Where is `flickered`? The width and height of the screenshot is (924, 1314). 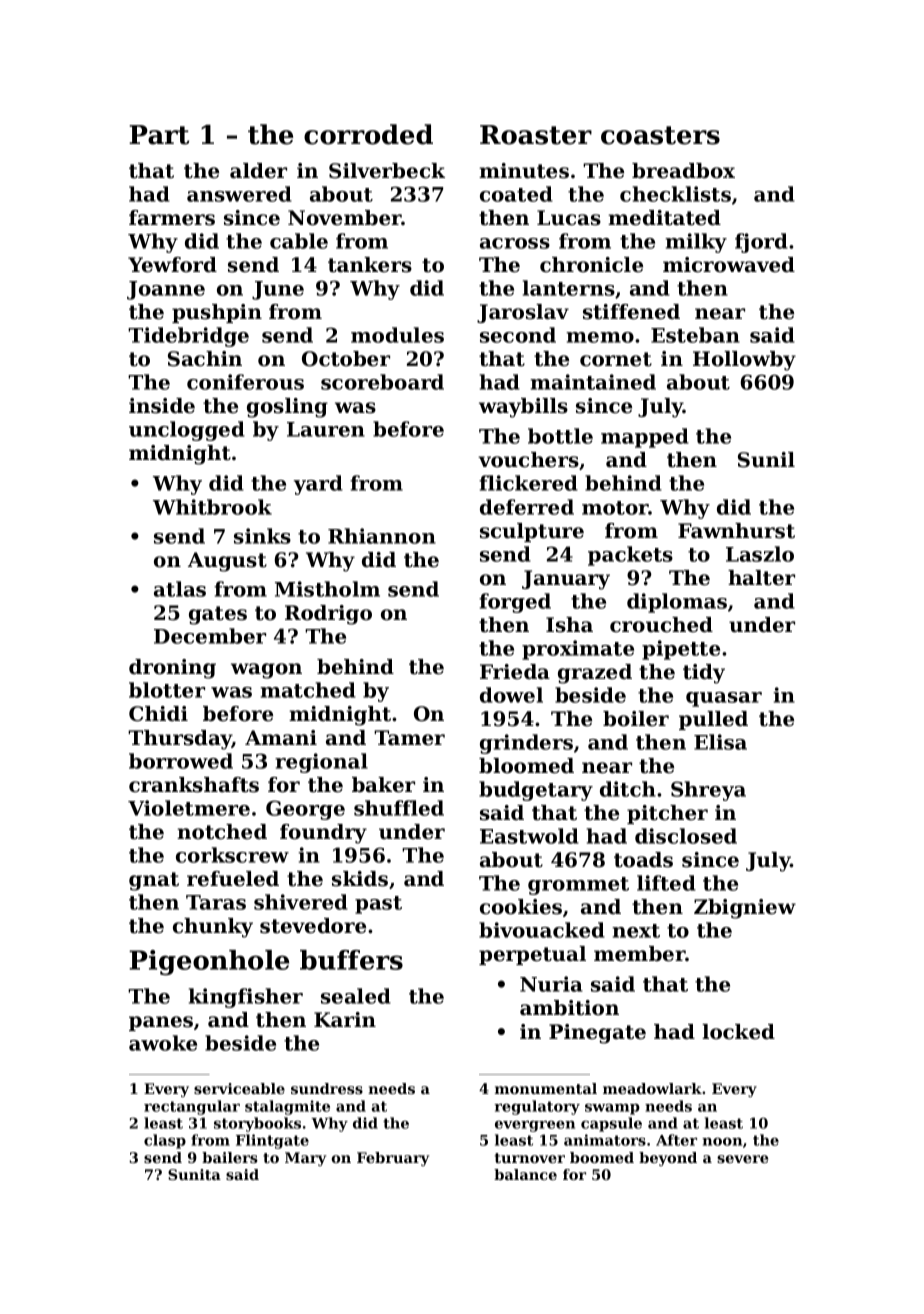 flickered is located at coordinates (528, 483).
